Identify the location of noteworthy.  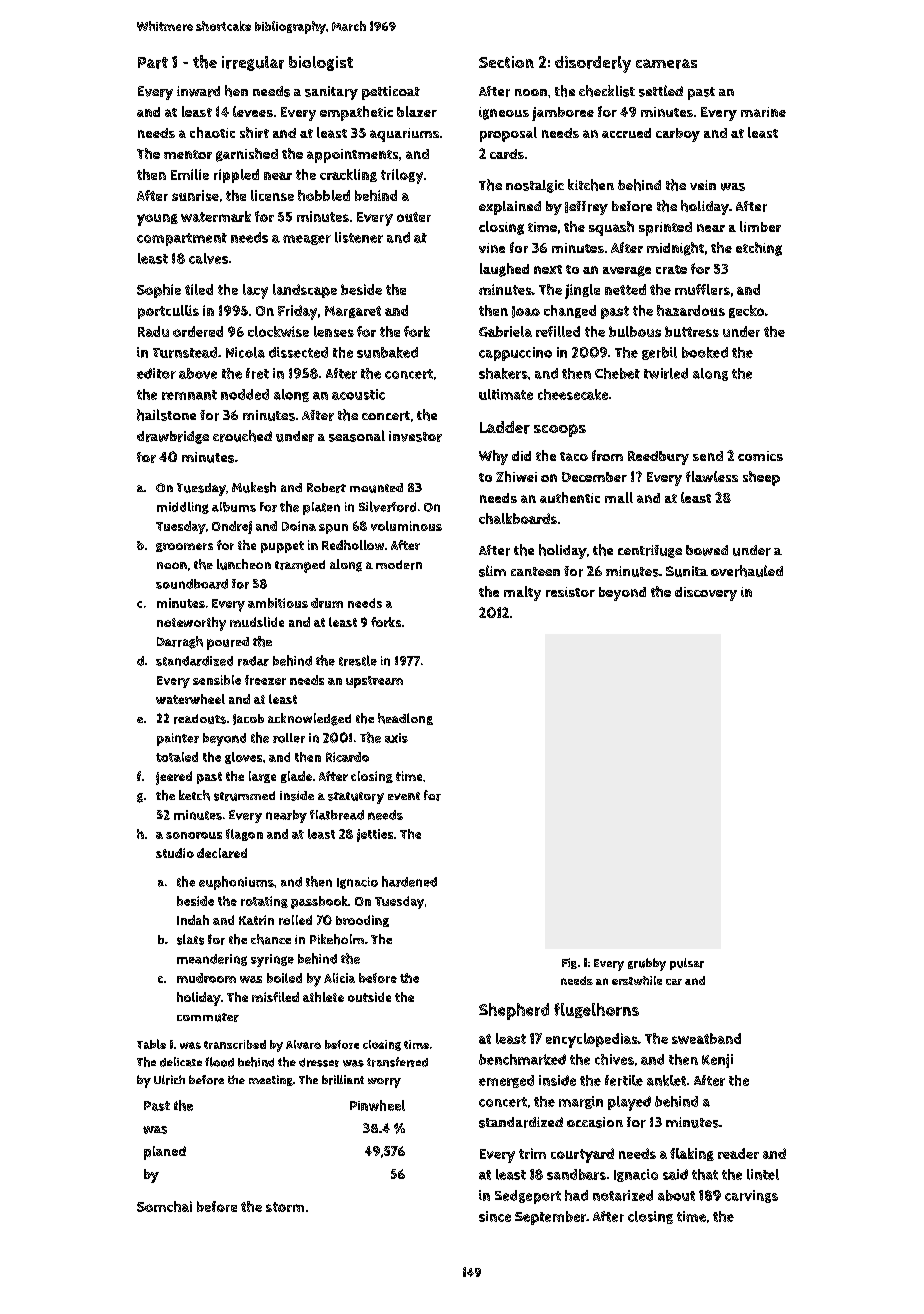
(191, 624).
